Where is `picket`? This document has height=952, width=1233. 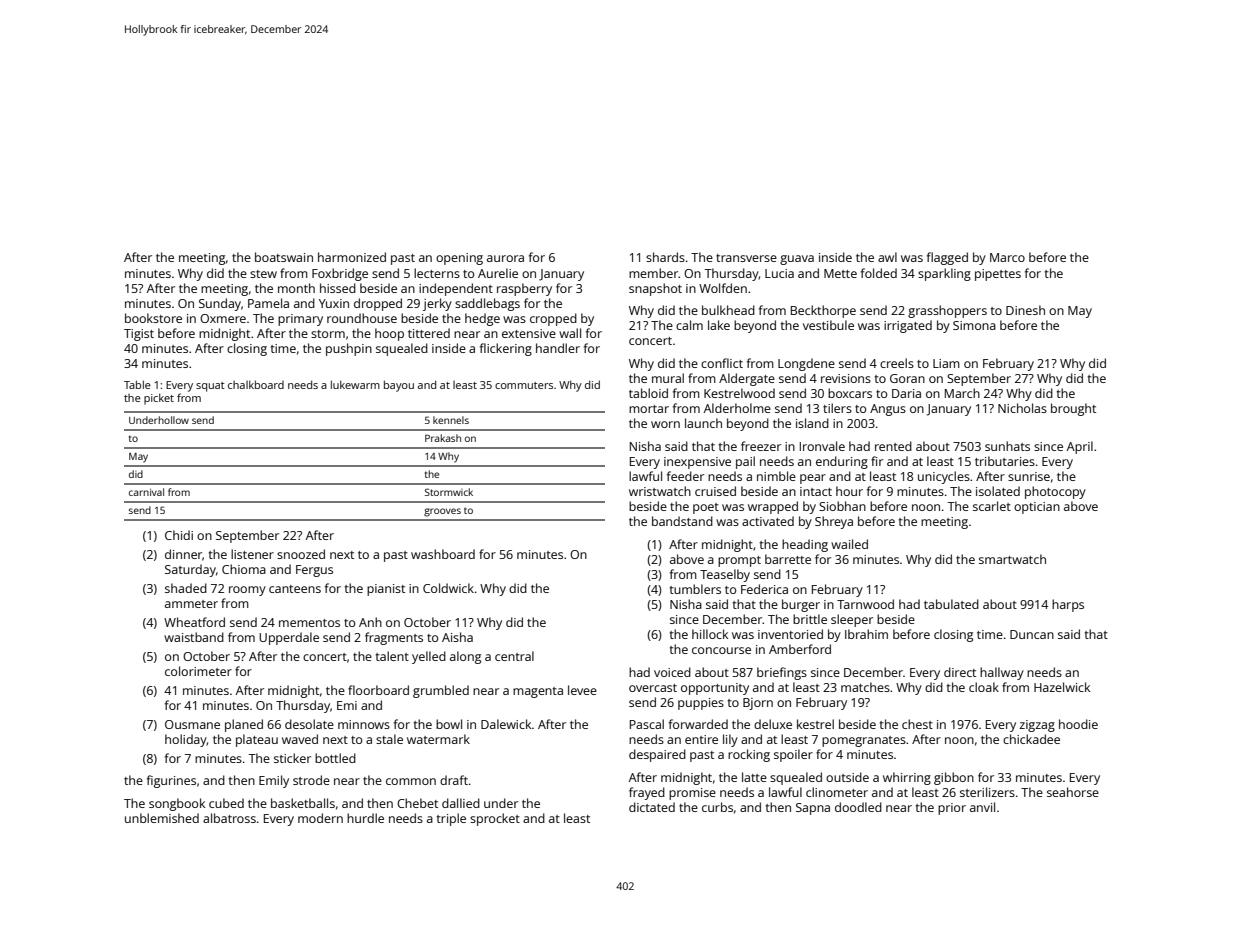 picket is located at coordinates (159, 399).
